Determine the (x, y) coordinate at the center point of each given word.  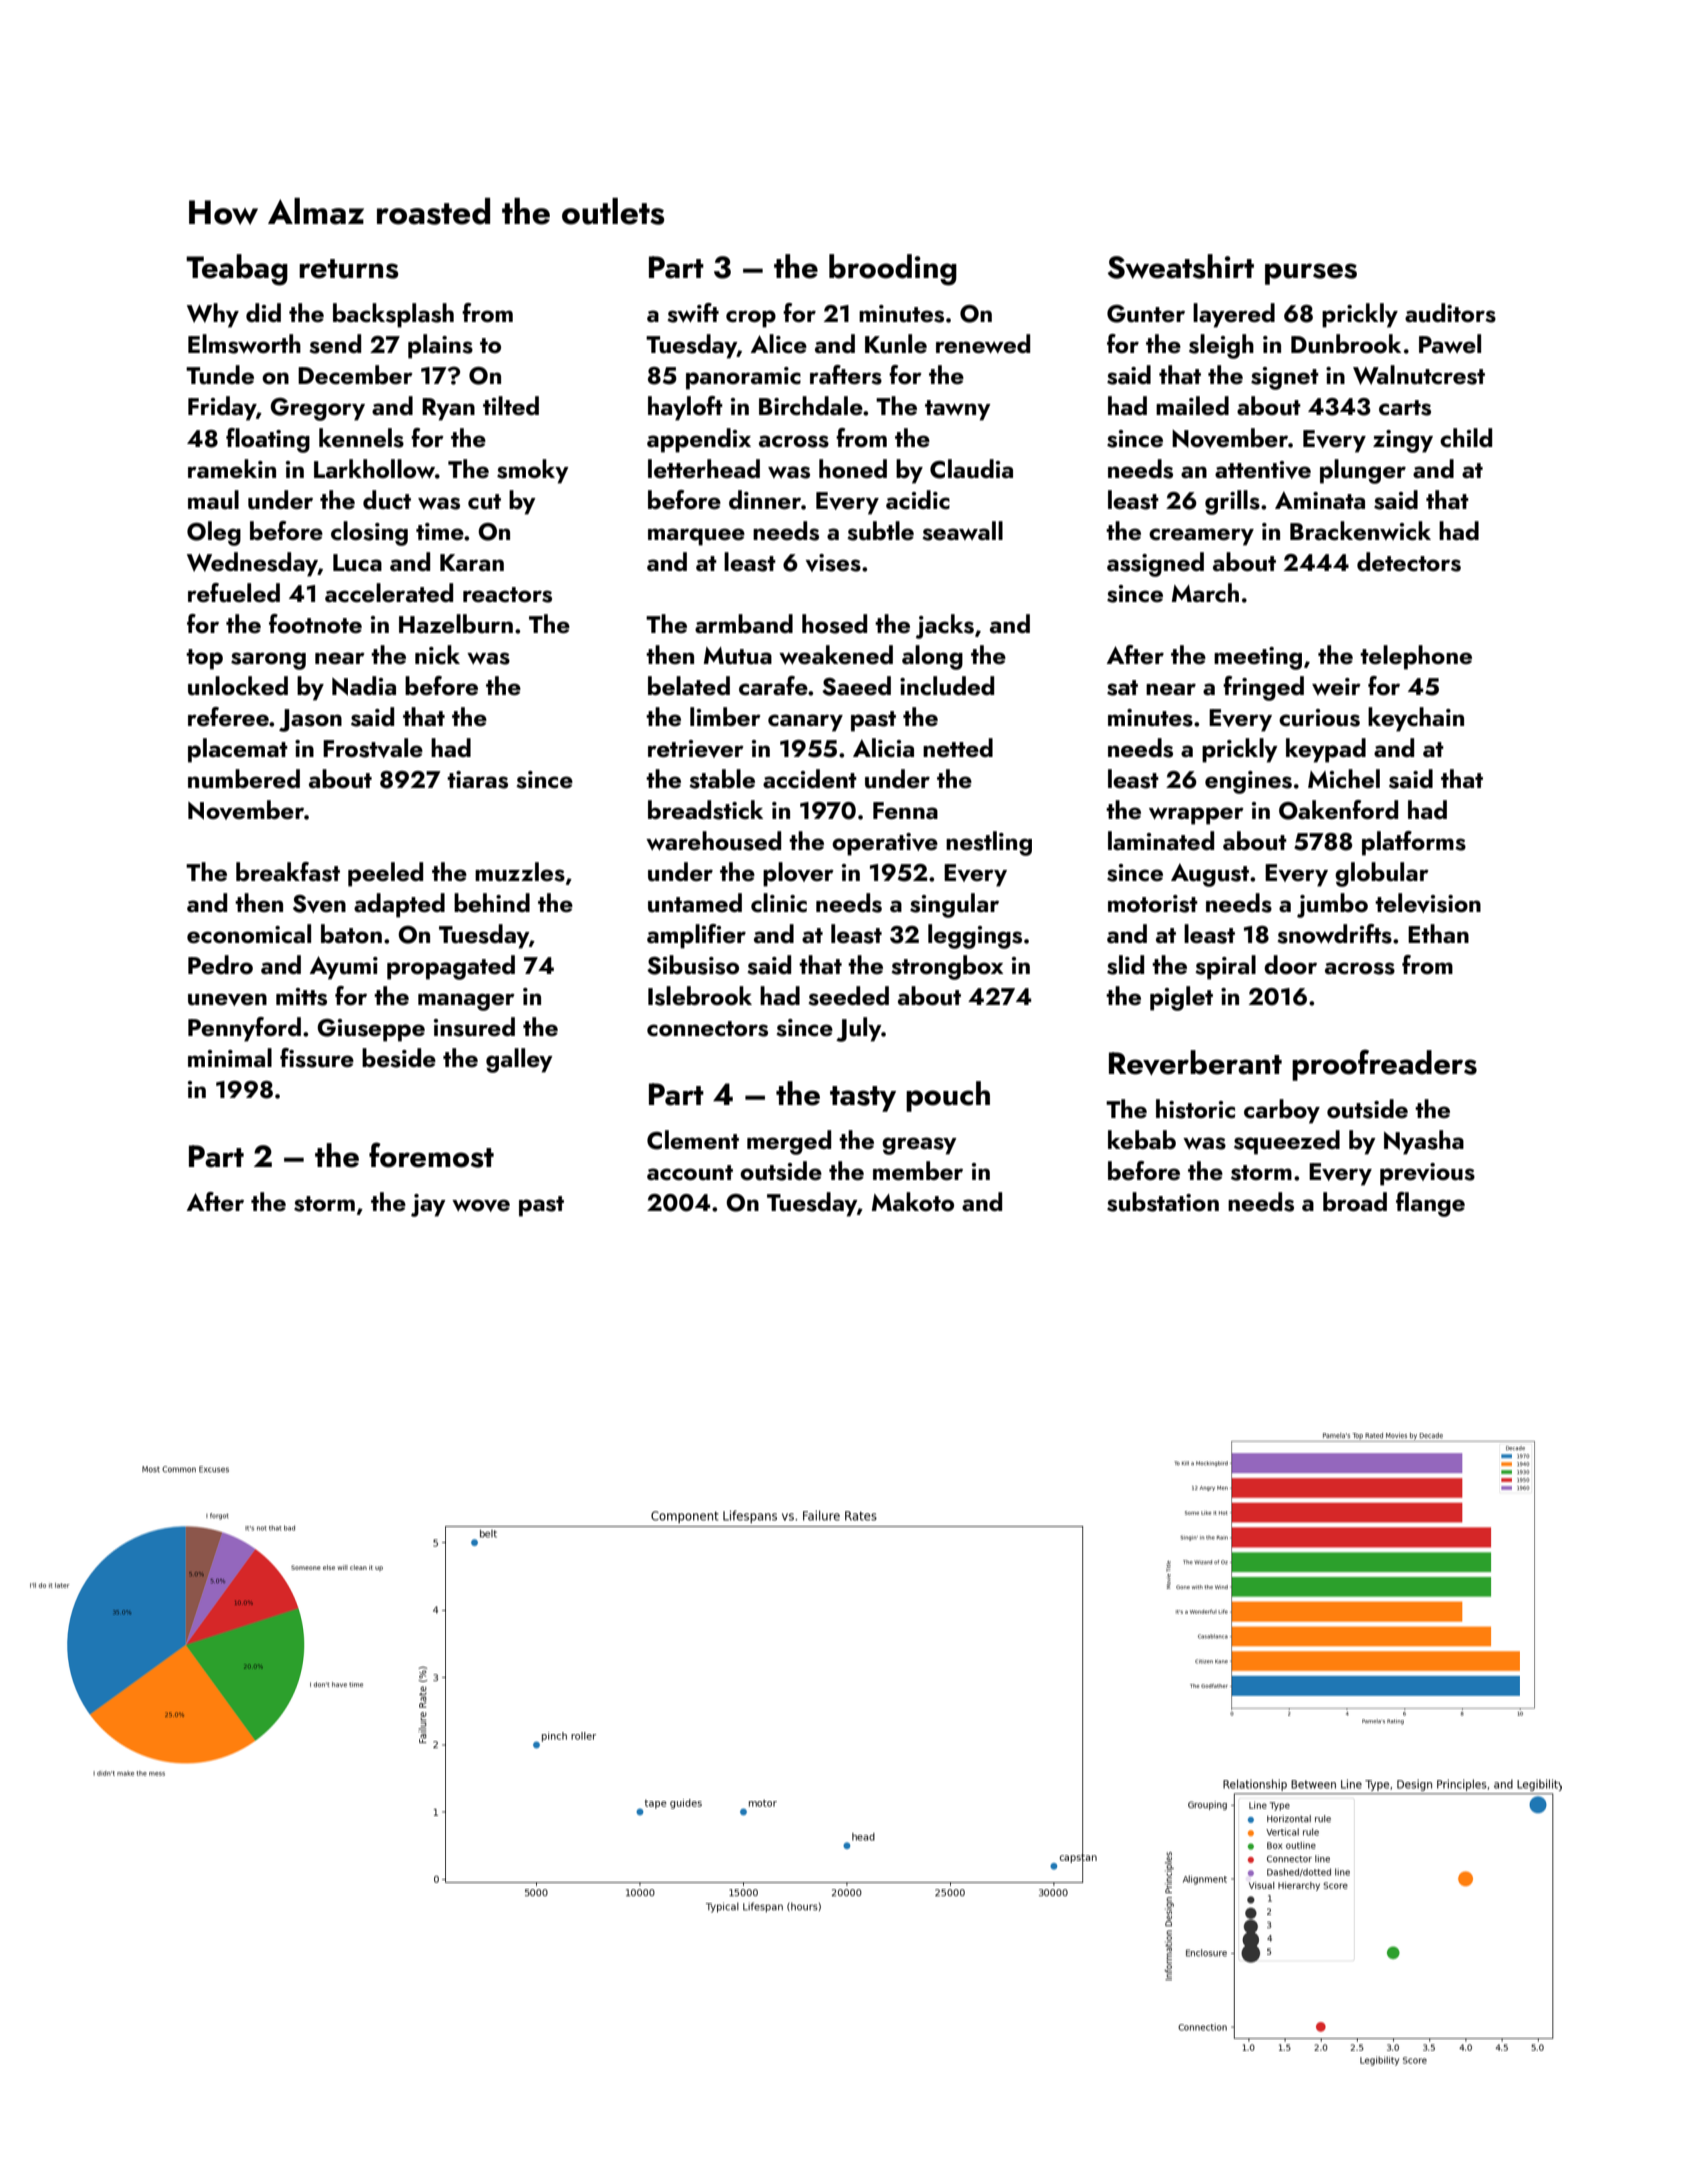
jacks (945, 626)
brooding (893, 270)
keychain (1416, 719)
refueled (234, 593)
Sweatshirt (1181, 266)
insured (474, 1027)
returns (349, 269)
